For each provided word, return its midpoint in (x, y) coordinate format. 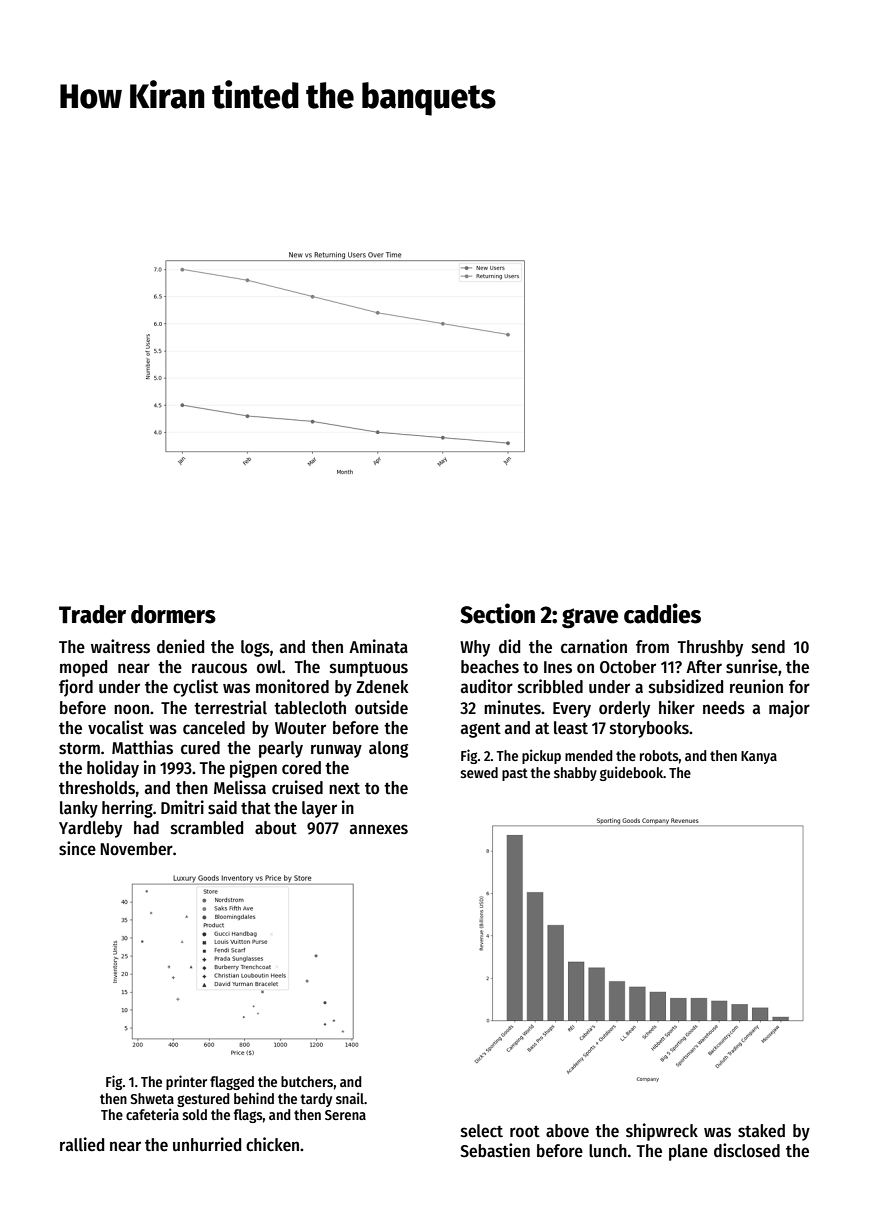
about (276, 828)
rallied (82, 1144)
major (789, 709)
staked (761, 1131)
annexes (379, 829)
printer (186, 1082)
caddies (662, 613)
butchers (307, 1081)
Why (475, 648)
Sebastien (495, 1150)
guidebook (631, 773)
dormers (173, 614)
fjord (76, 688)
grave (590, 618)
